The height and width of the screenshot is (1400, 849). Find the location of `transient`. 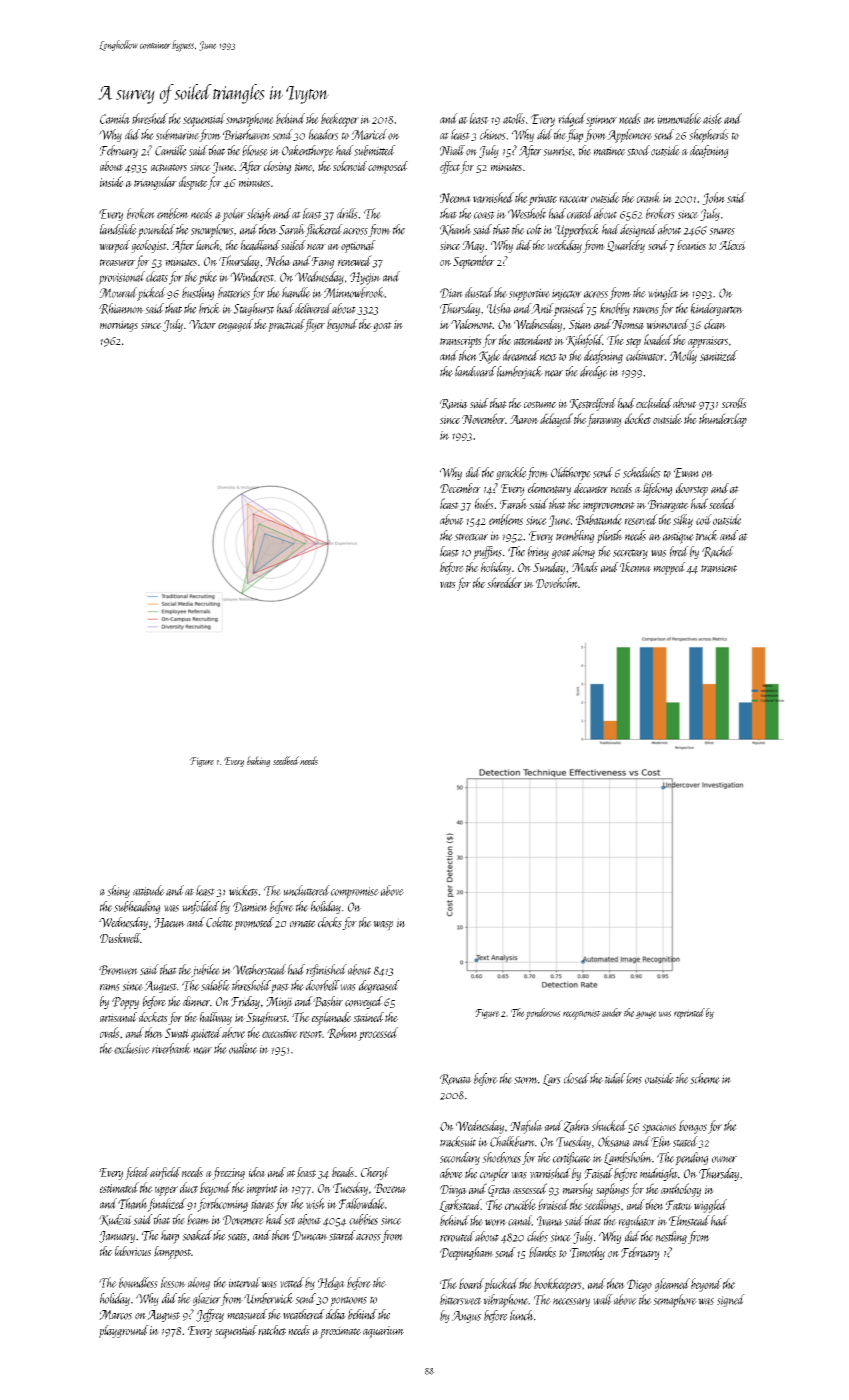

transient is located at coordinates (719, 568).
